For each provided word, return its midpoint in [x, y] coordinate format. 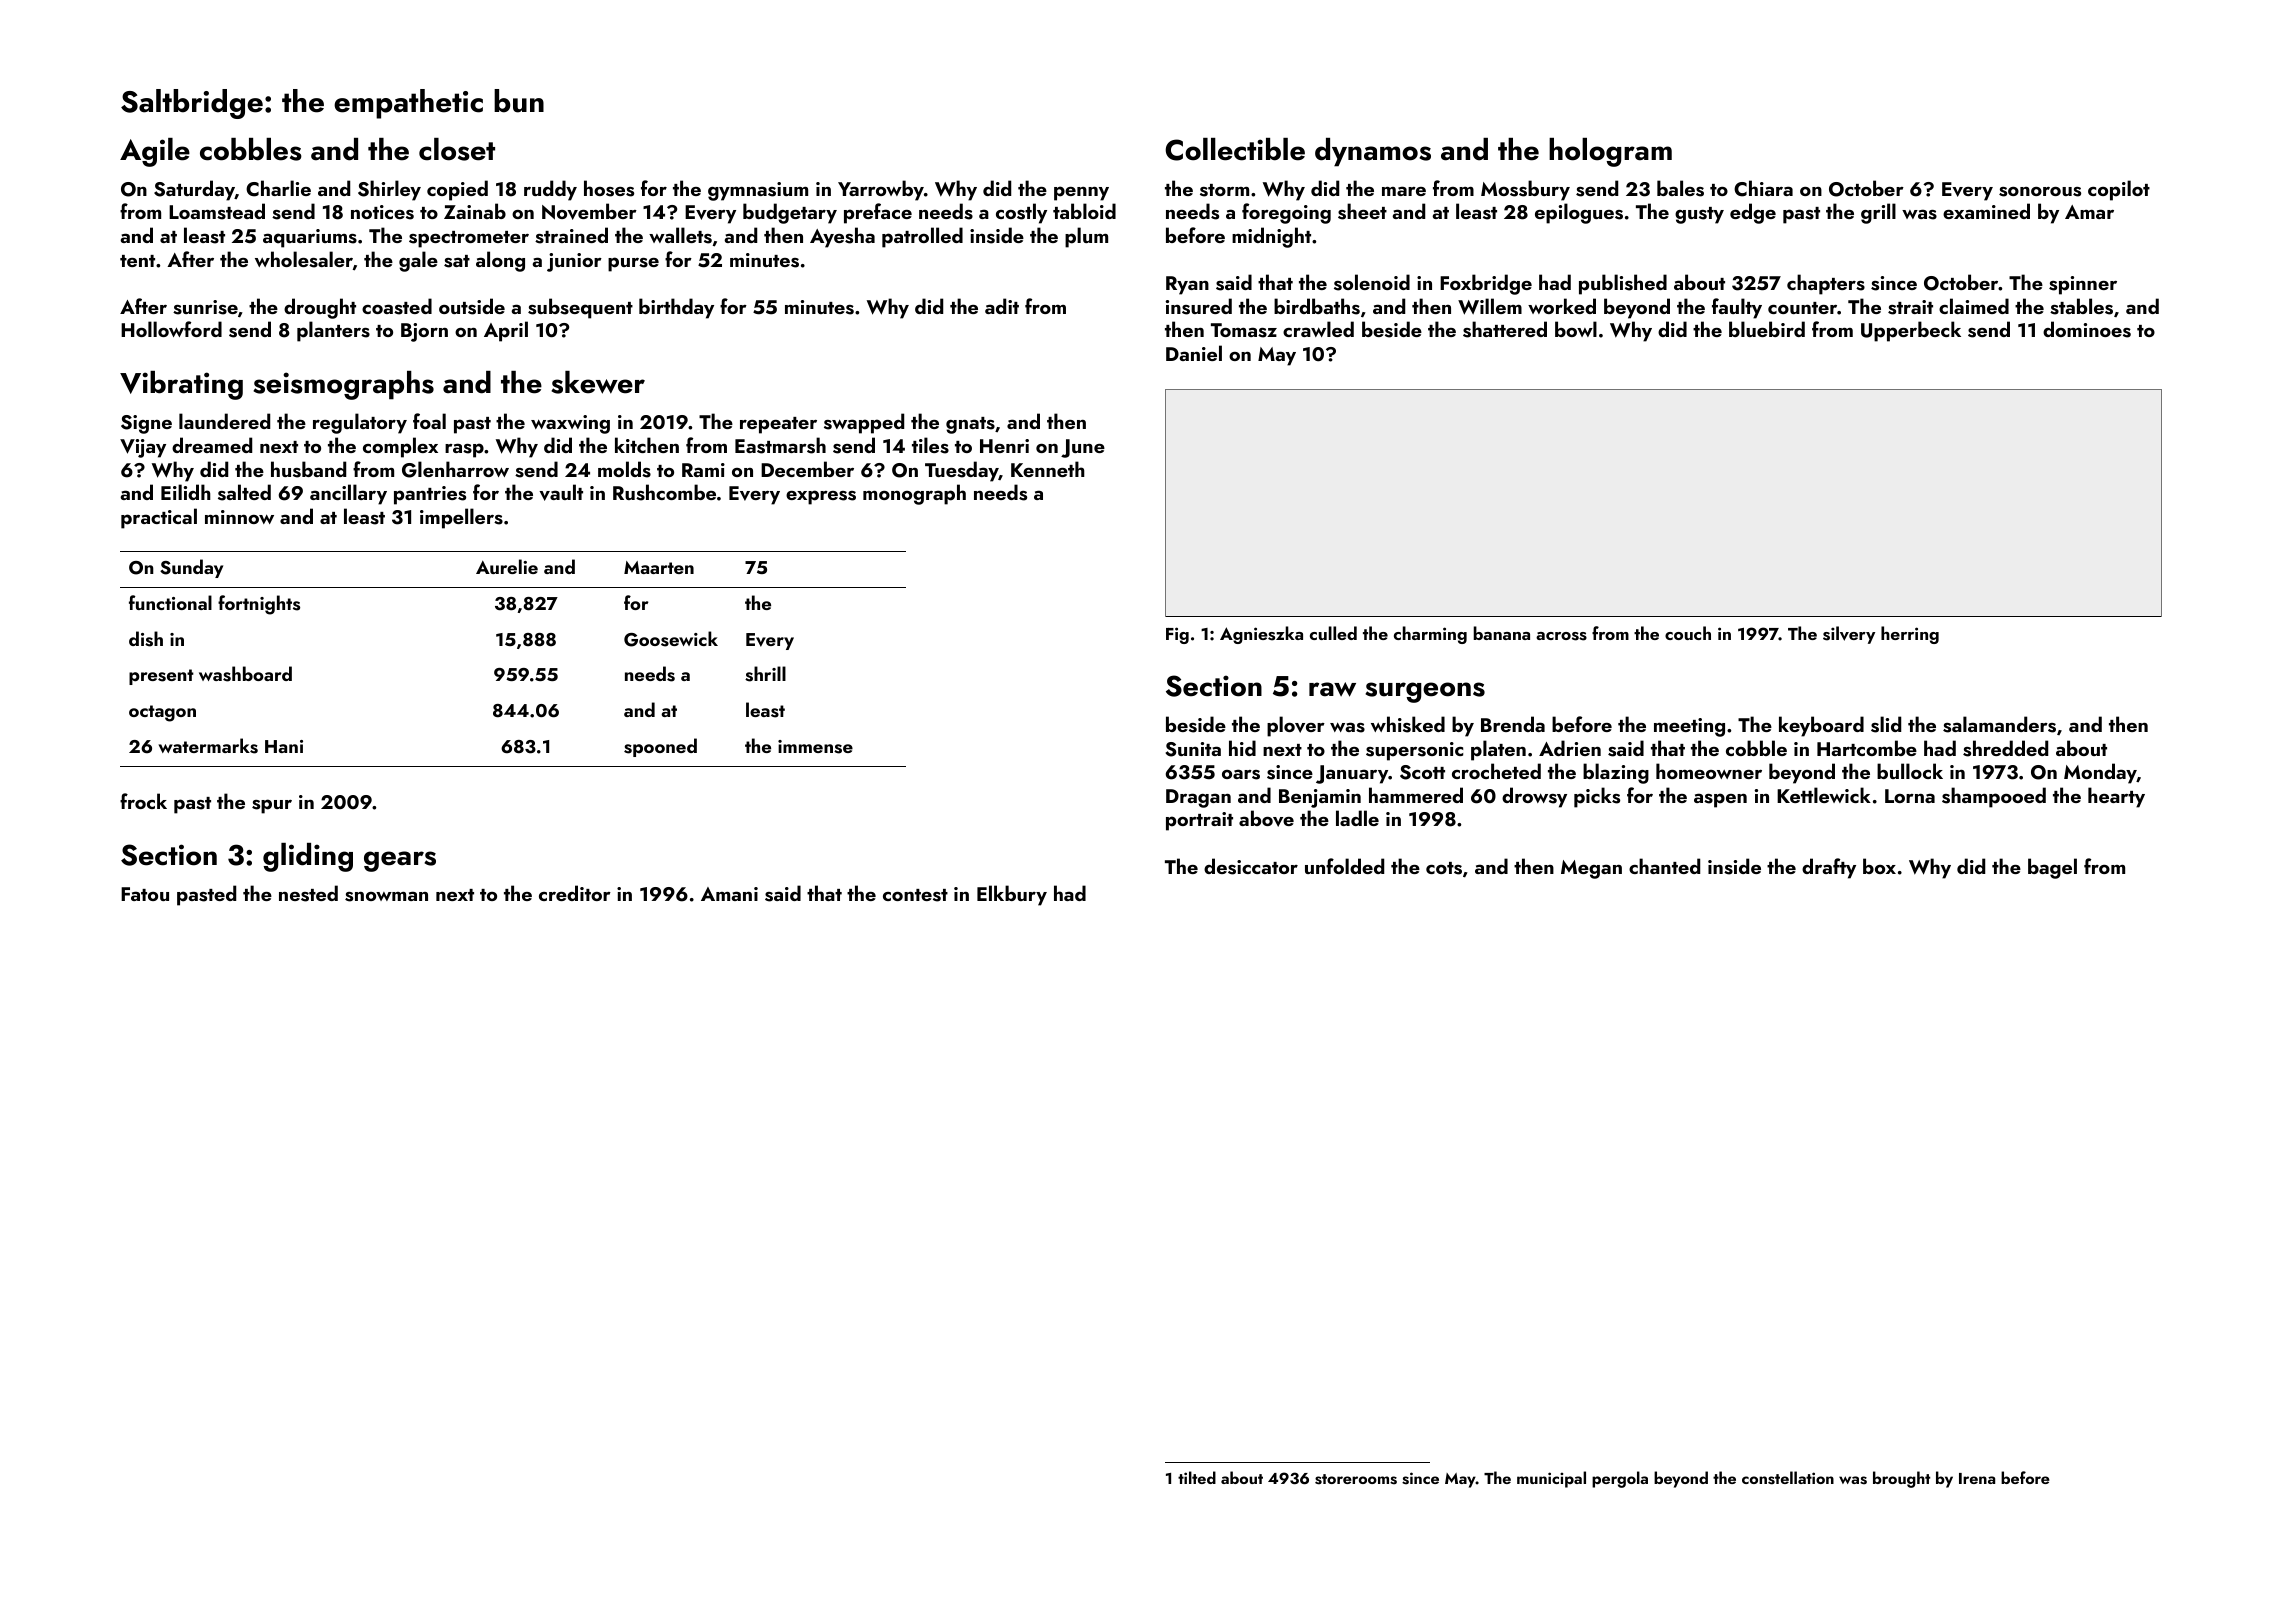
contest [915, 895]
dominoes [2087, 329]
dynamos [1373, 152]
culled [1333, 633]
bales [1680, 188]
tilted [1197, 1477]
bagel [2052, 868]
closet [457, 149]
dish [146, 639]
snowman [386, 896]
